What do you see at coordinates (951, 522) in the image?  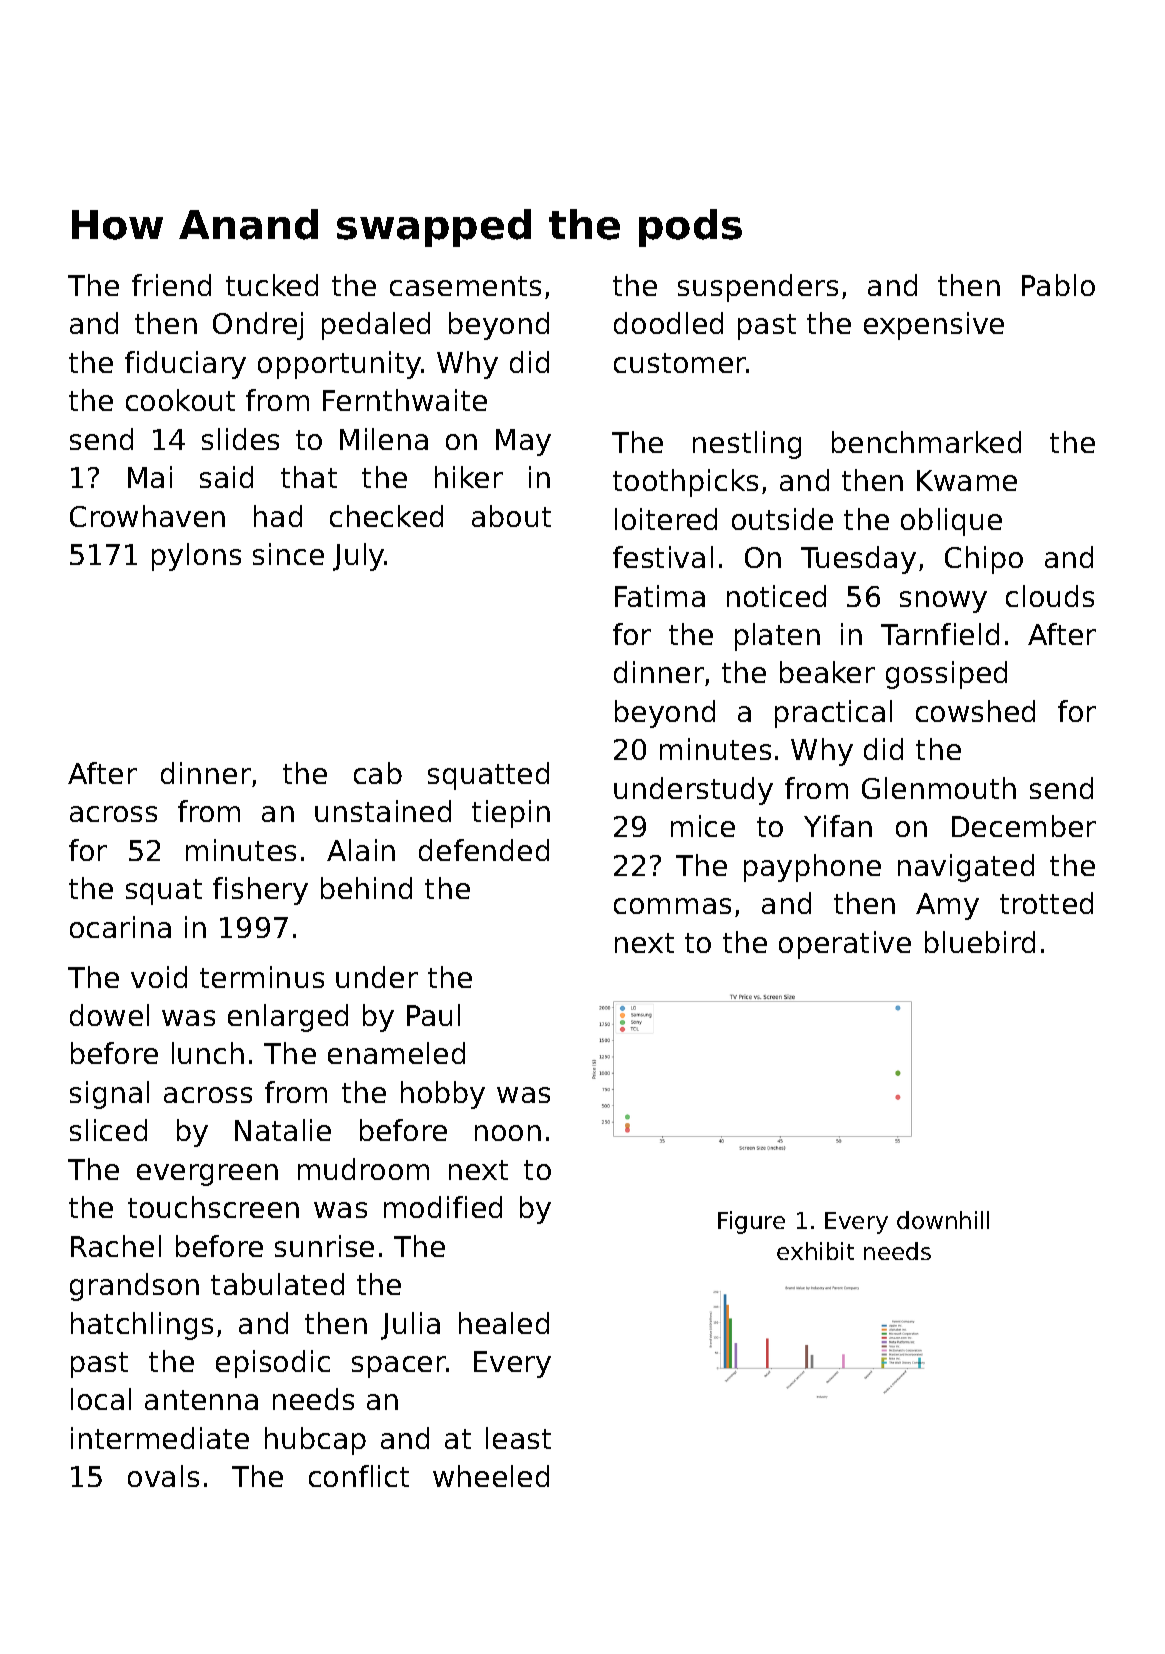 I see `oblique` at bounding box center [951, 522].
